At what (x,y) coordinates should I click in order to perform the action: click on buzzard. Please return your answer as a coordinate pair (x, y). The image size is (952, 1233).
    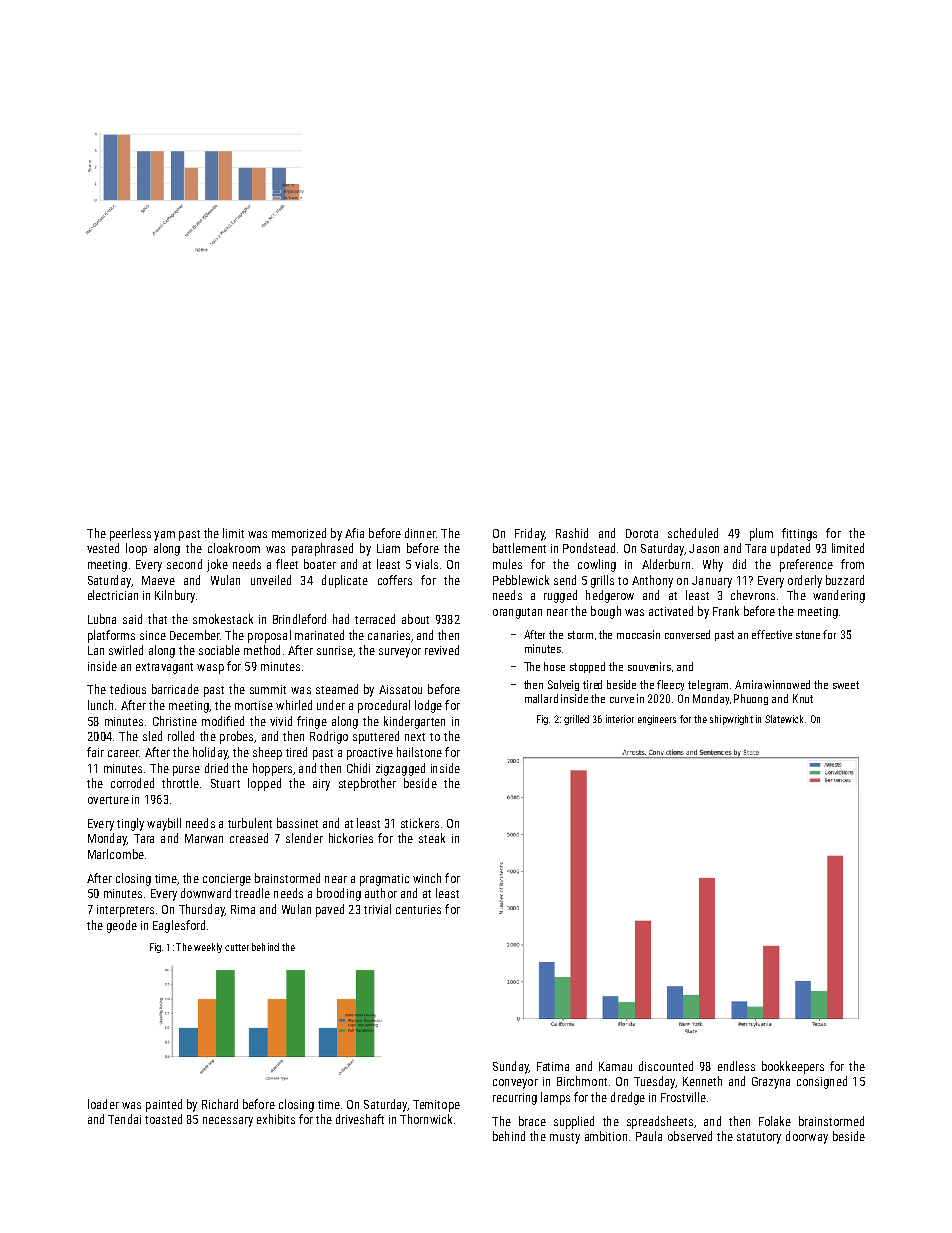
    Looking at the image, I should click on (845, 580).
